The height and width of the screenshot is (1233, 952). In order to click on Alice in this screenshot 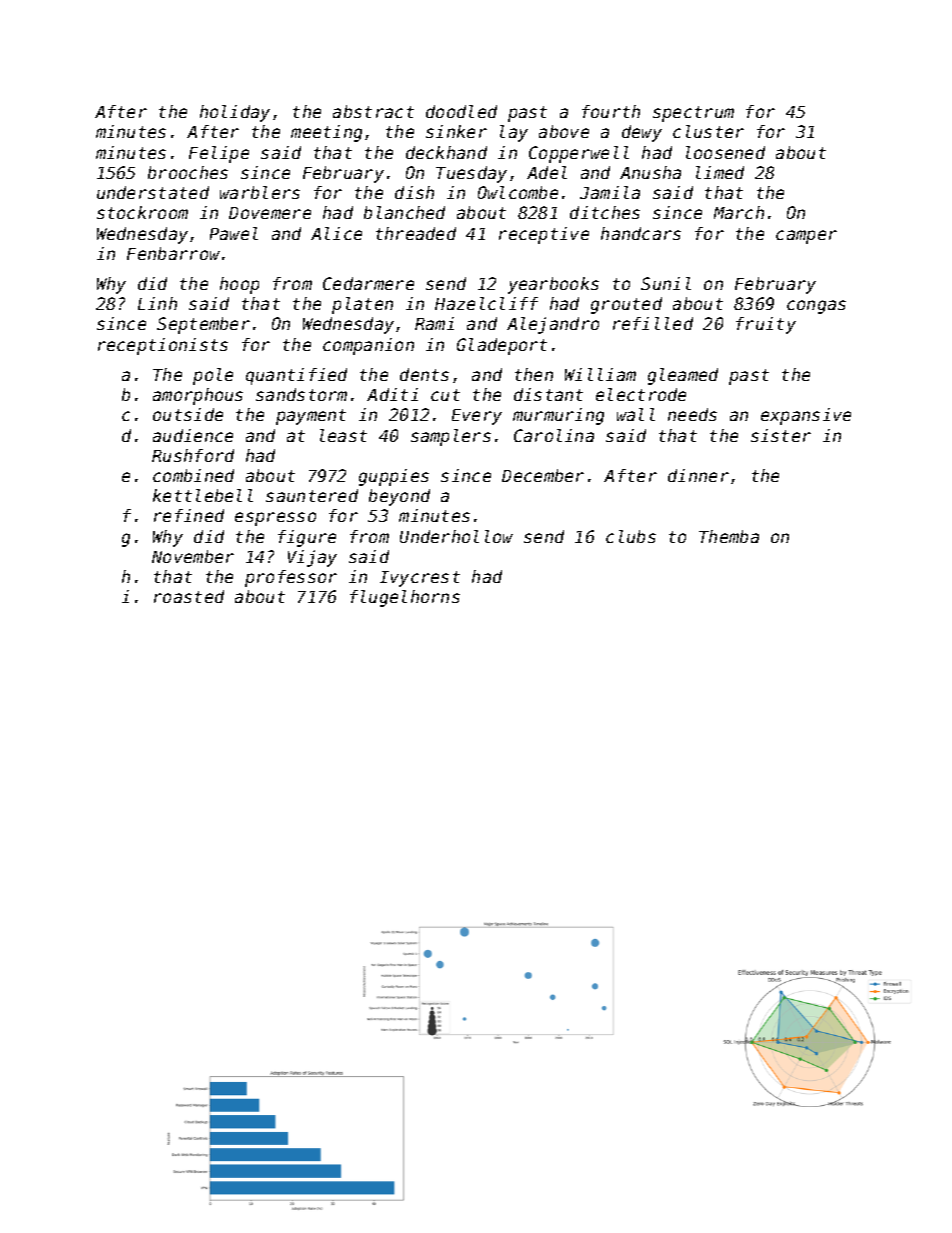, I will do `click(336, 233)`.
